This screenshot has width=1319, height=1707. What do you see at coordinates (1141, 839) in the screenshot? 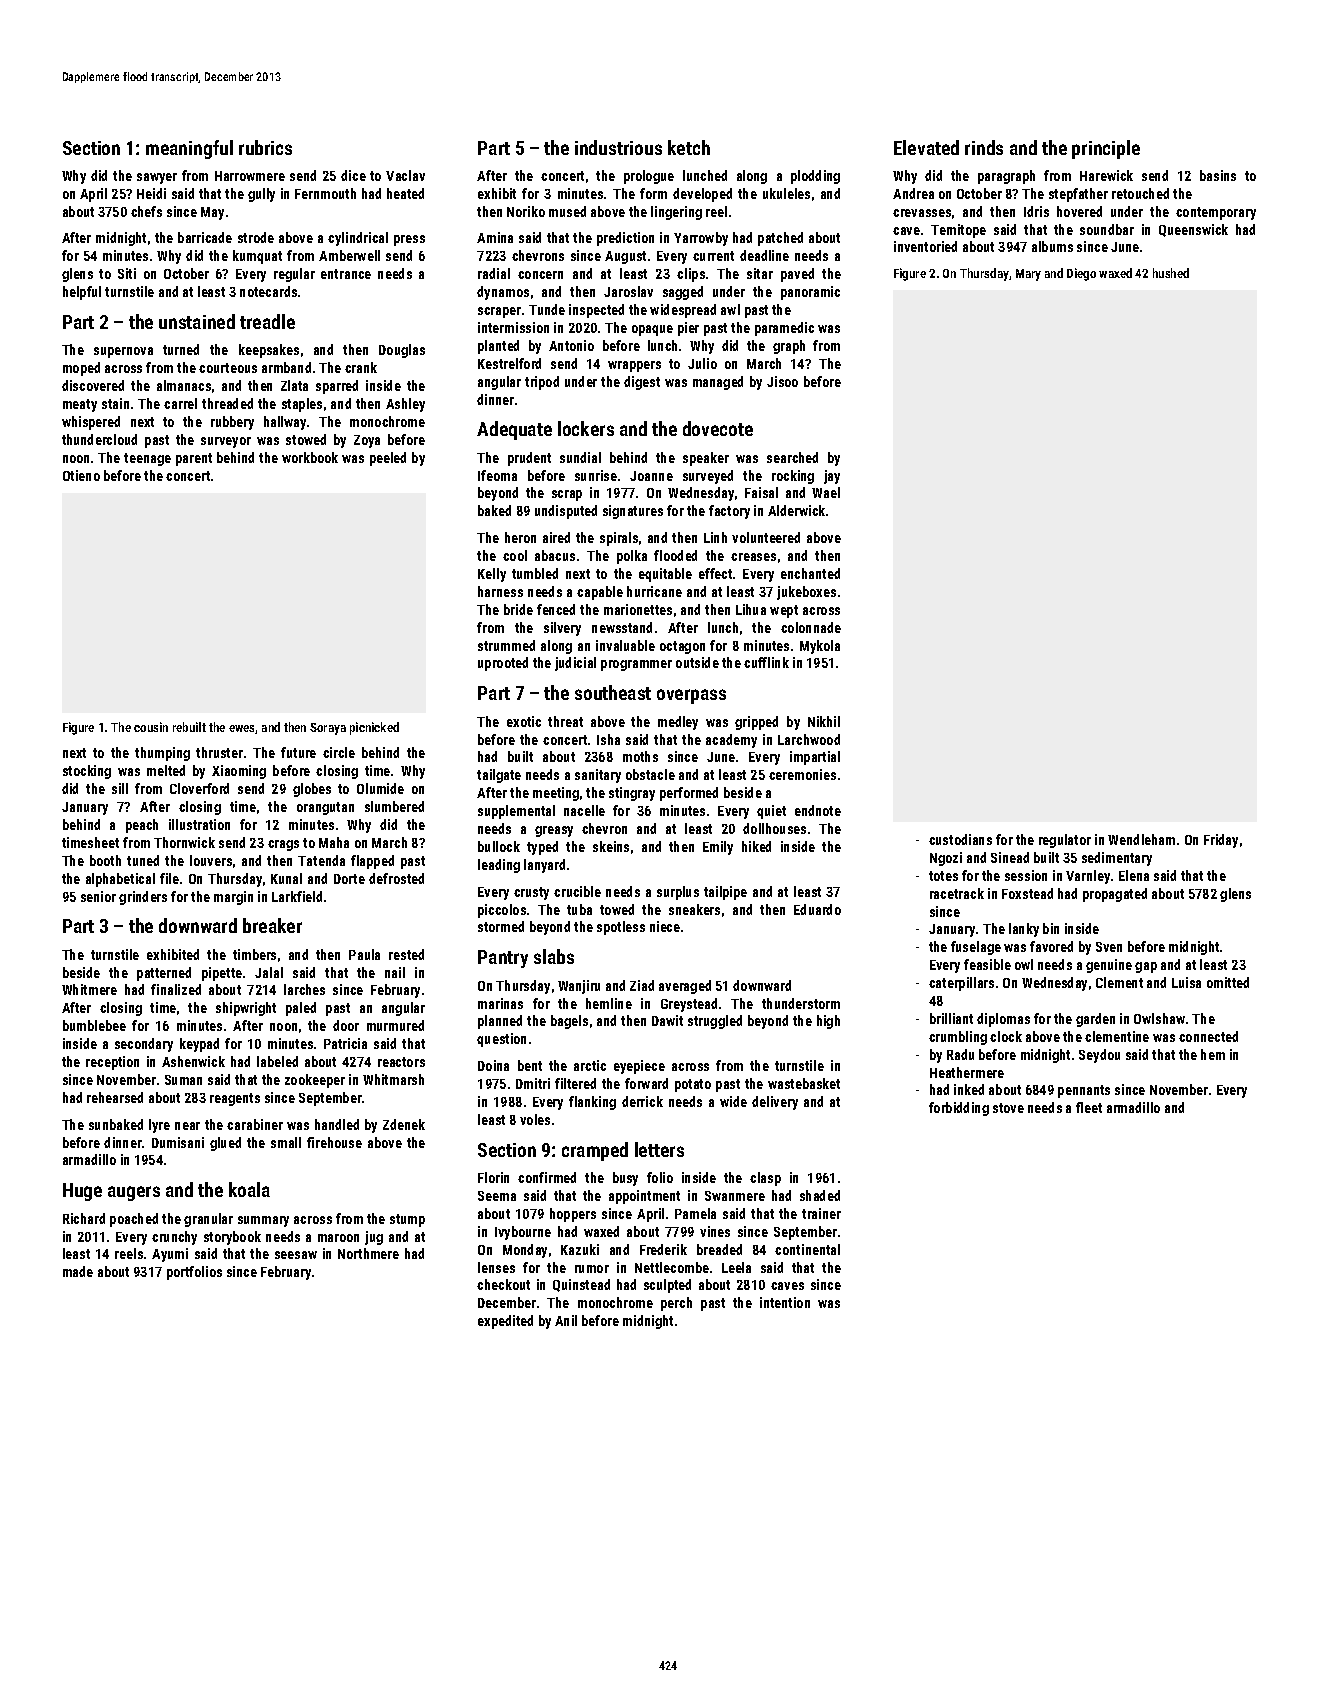
I see `Wendleham` at bounding box center [1141, 839].
